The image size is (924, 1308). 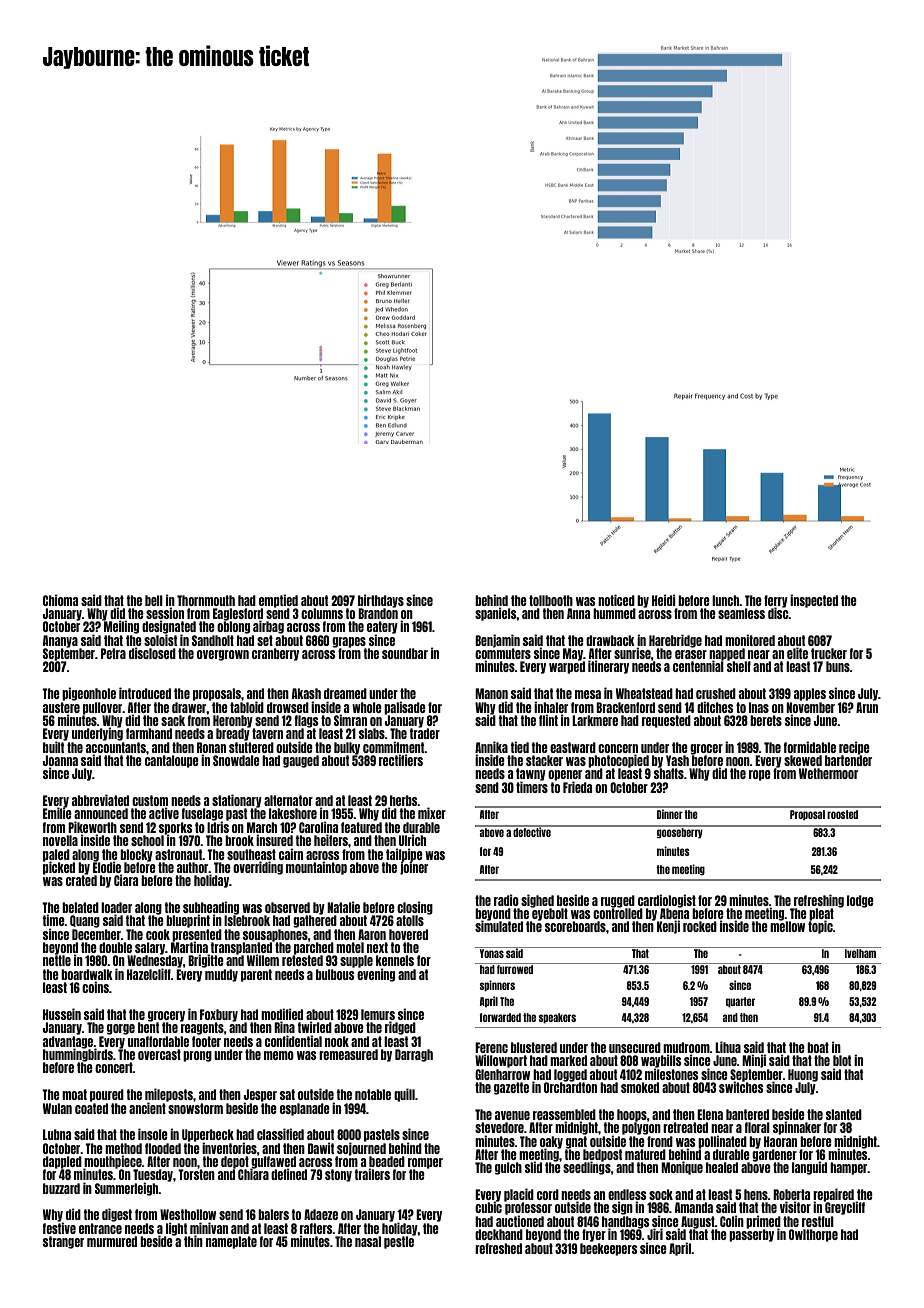 I want to click on refreshing, so click(x=819, y=901).
